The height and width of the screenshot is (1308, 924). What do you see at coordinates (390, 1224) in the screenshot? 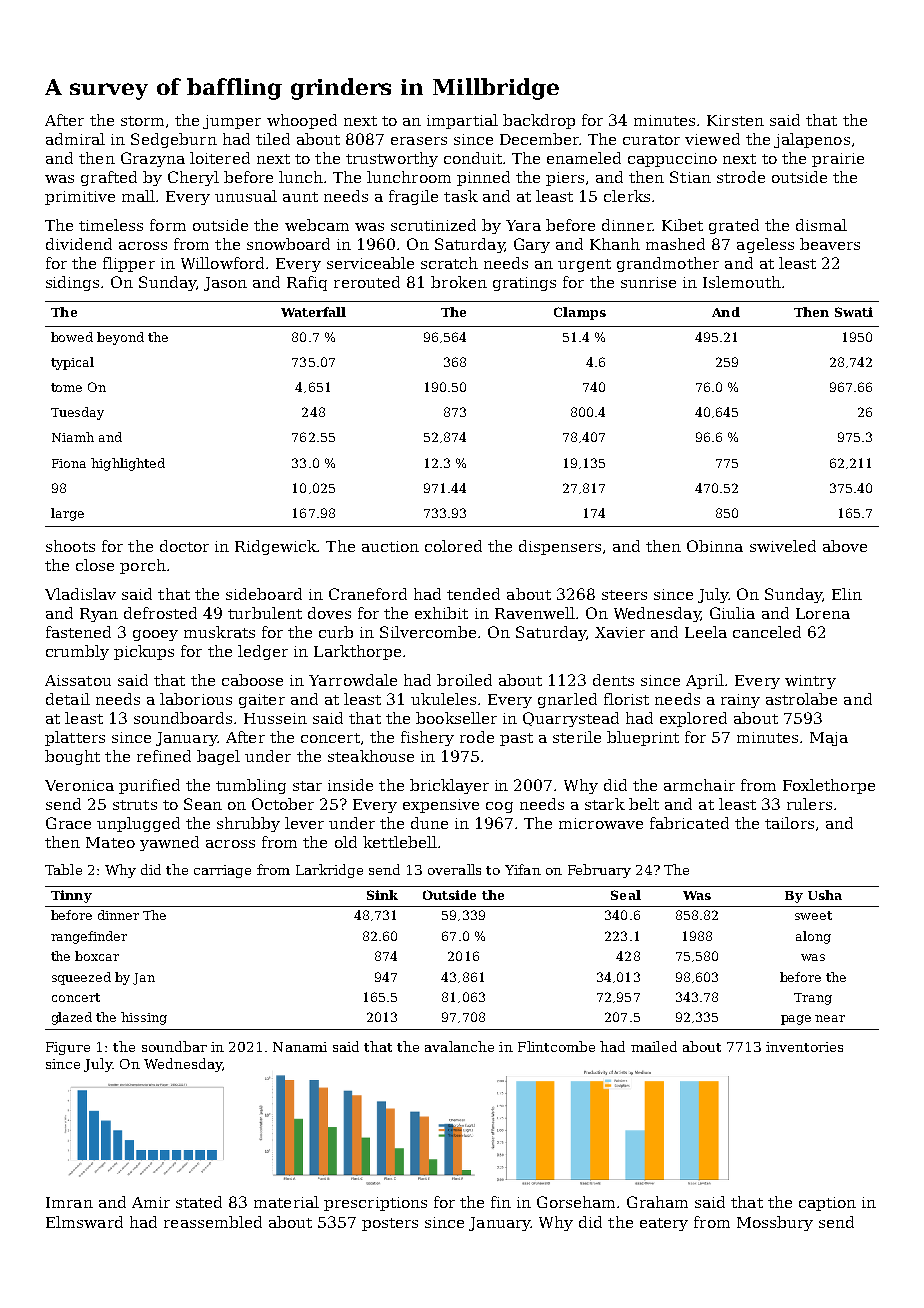
I see `posters` at bounding box center [390, 1224].
